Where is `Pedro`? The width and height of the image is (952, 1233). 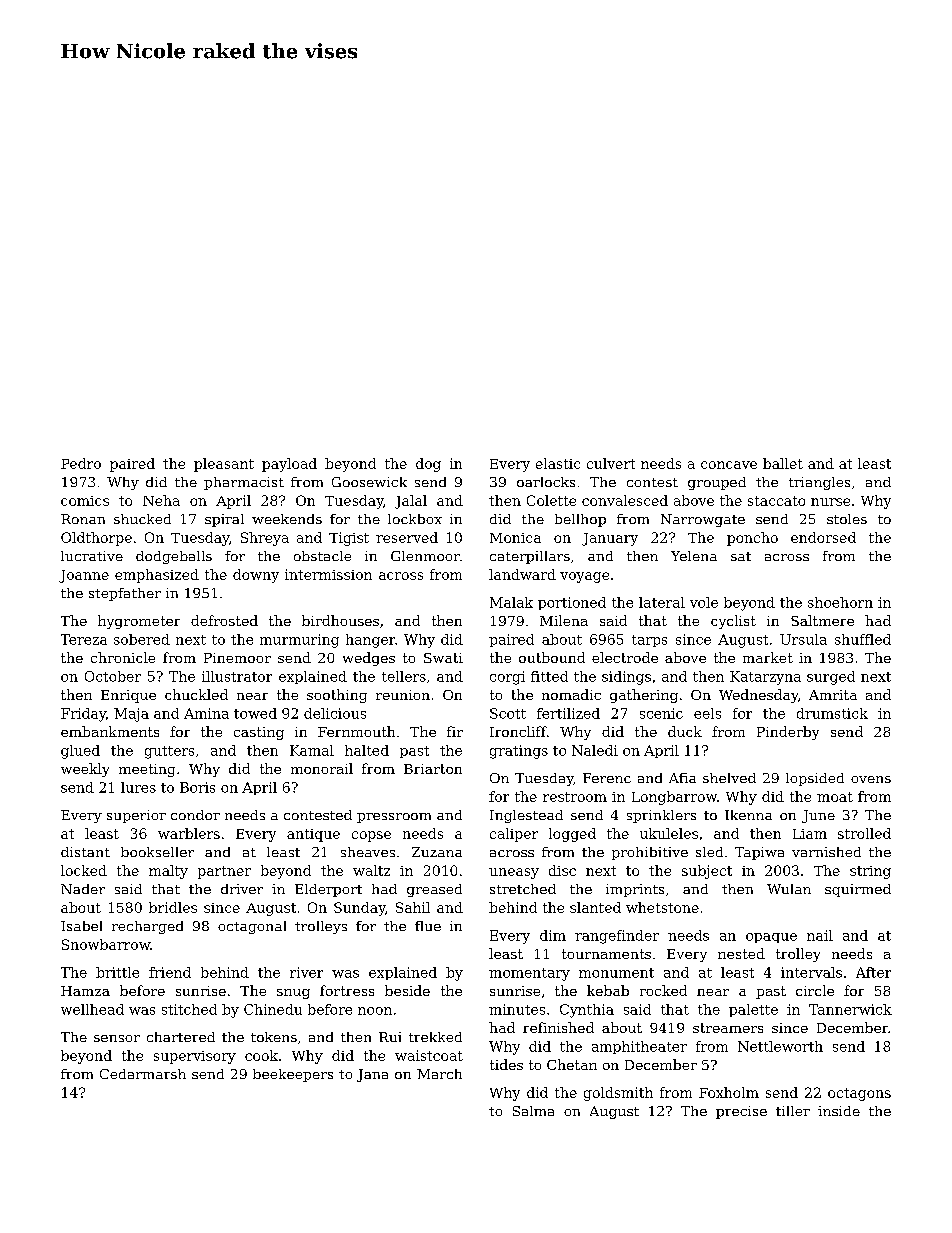 Pedro is located at coordinates (81, 463).
